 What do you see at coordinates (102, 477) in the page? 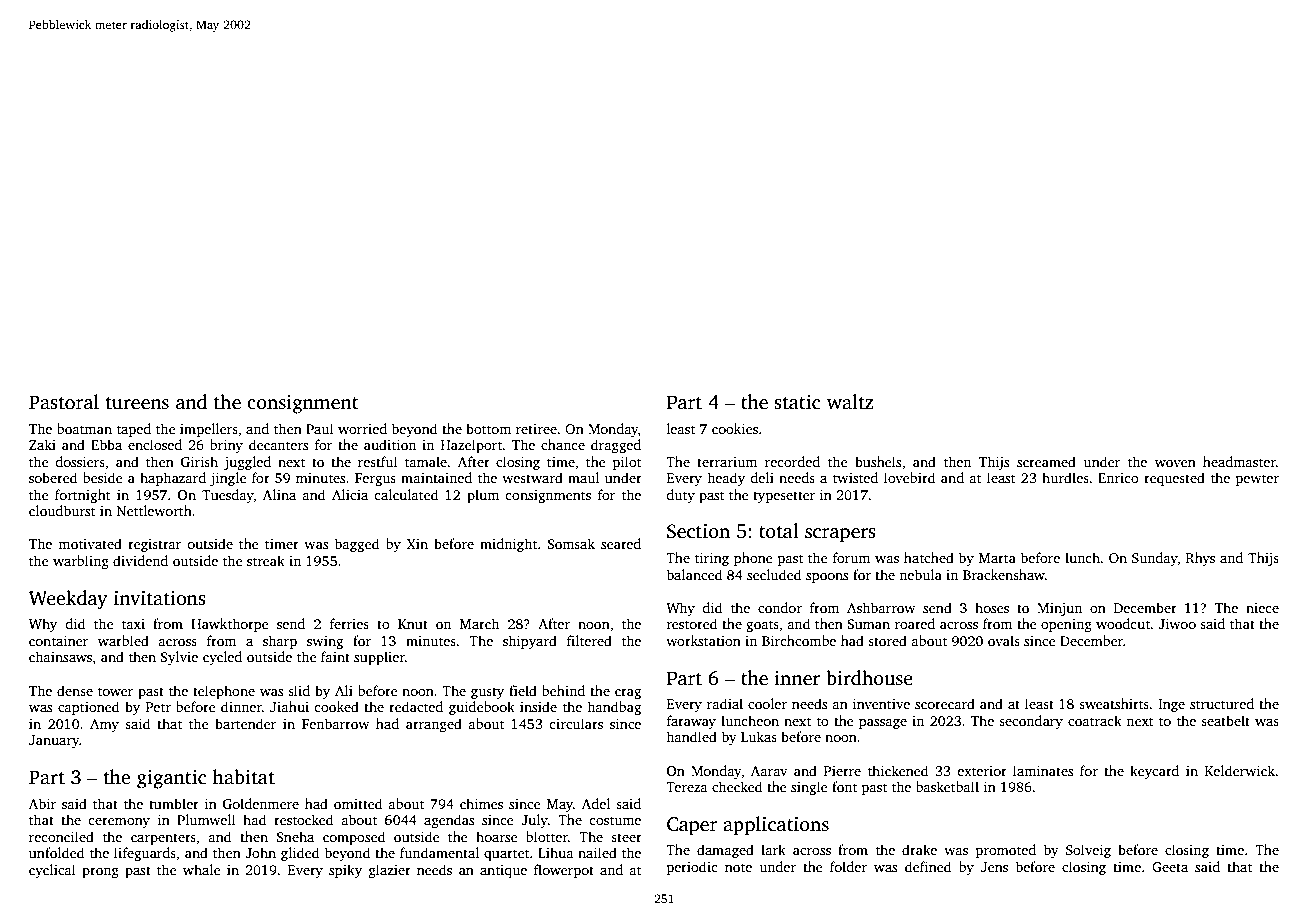
I see `beside` at bounding box center [102, 477].
